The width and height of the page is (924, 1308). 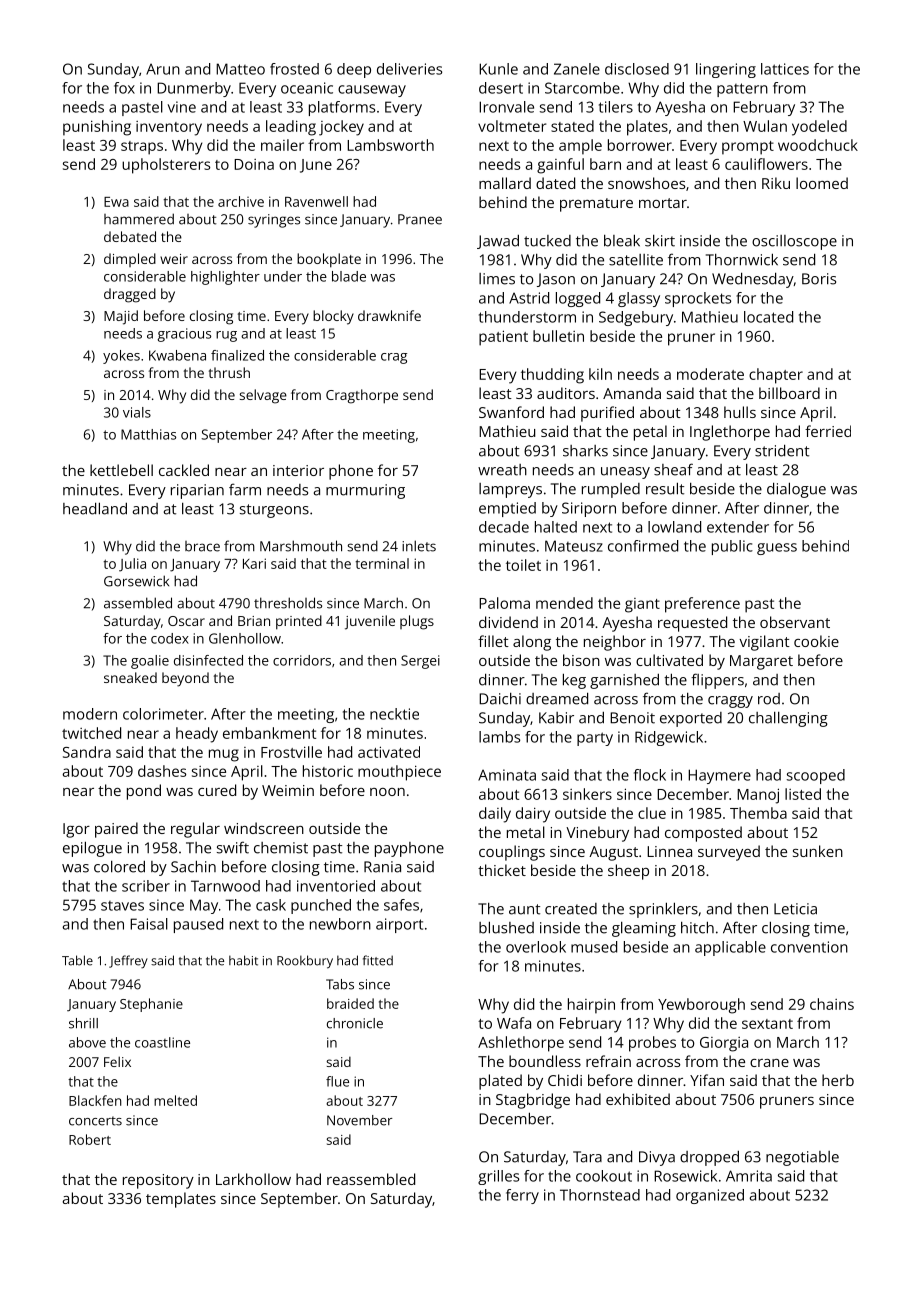 I want to click on ferry, so click(x=522, y=1196).
